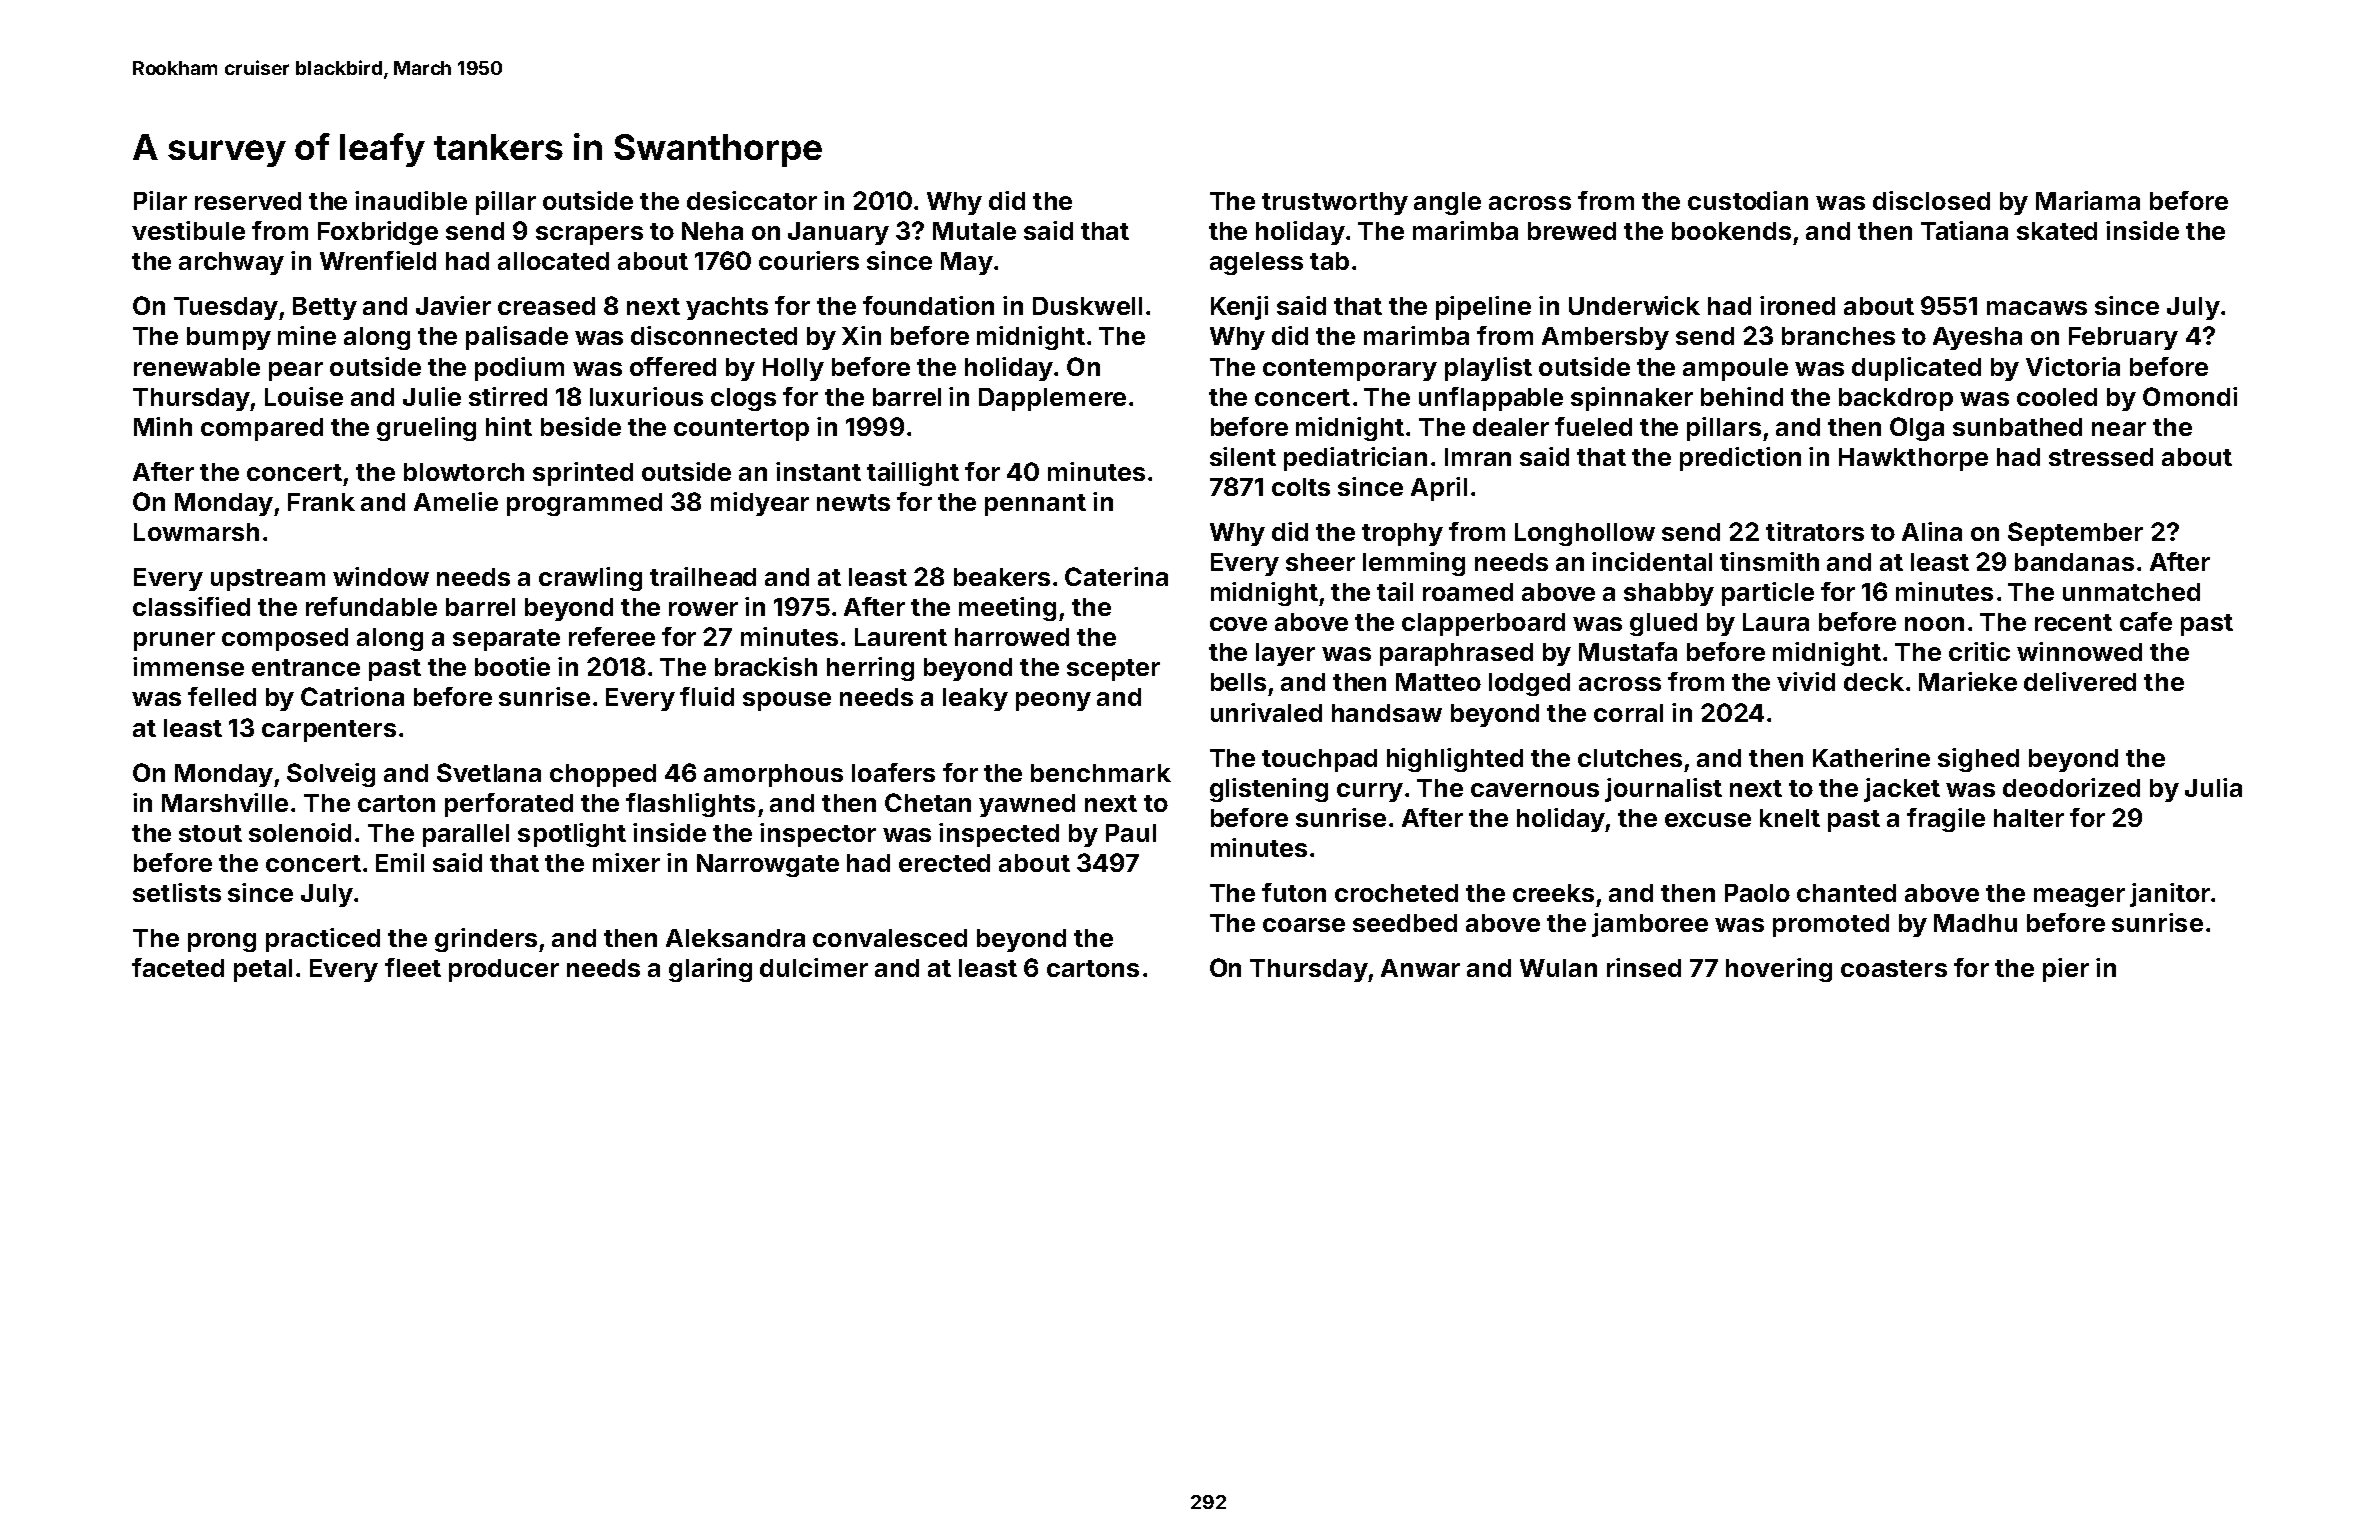  Describe the element at coordinates (1350, 370) in the document. I see `contemporary` at that location.
